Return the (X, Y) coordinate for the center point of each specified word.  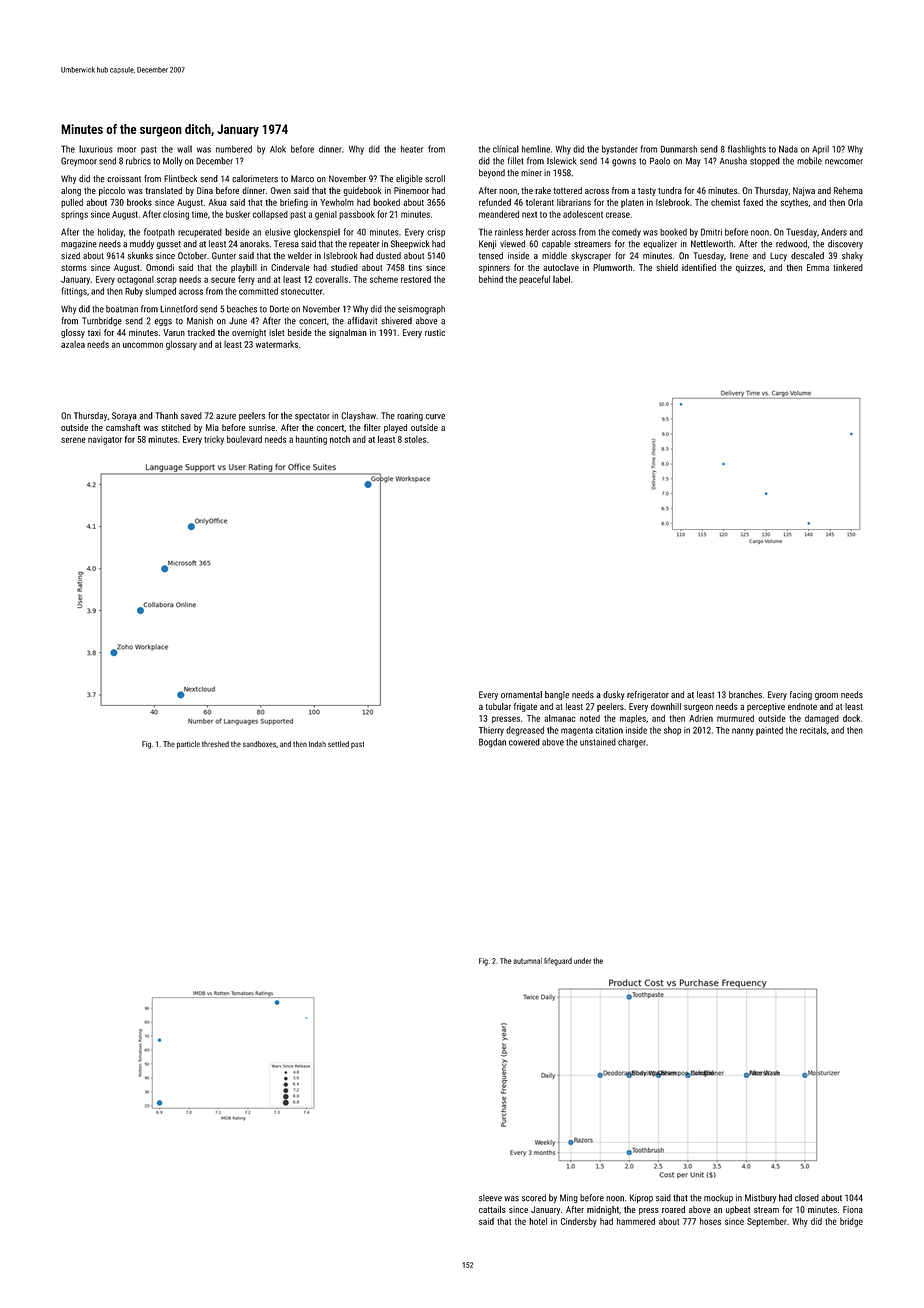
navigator (105, 440)
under (582, 961)
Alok (278, 149)
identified (699, 267)
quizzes (749, 268)
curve (435, 417)
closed (807, 1198)
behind (491, 279)
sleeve (490, 1198)
